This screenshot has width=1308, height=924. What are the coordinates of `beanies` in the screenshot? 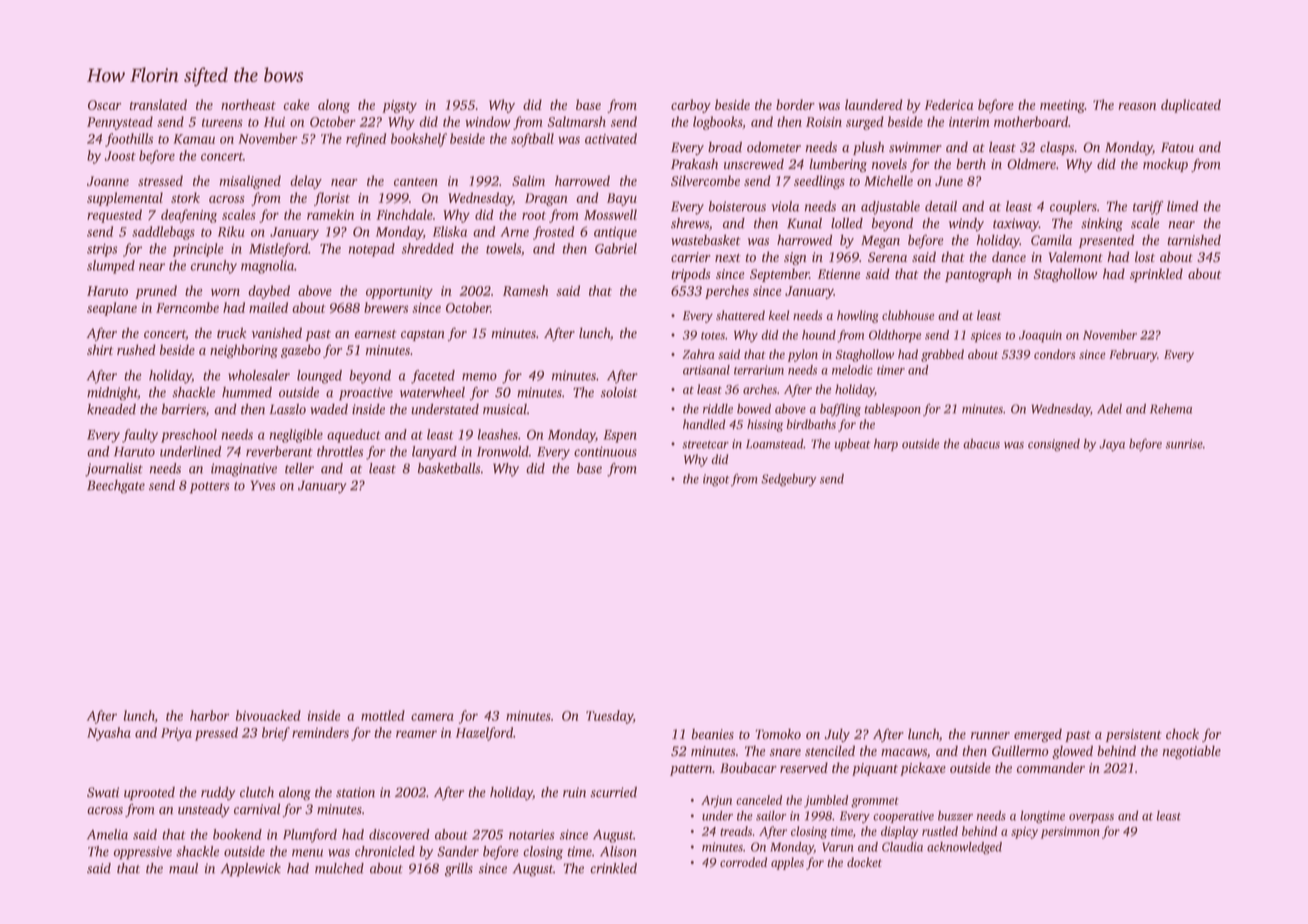 It's located at (713, 734).
